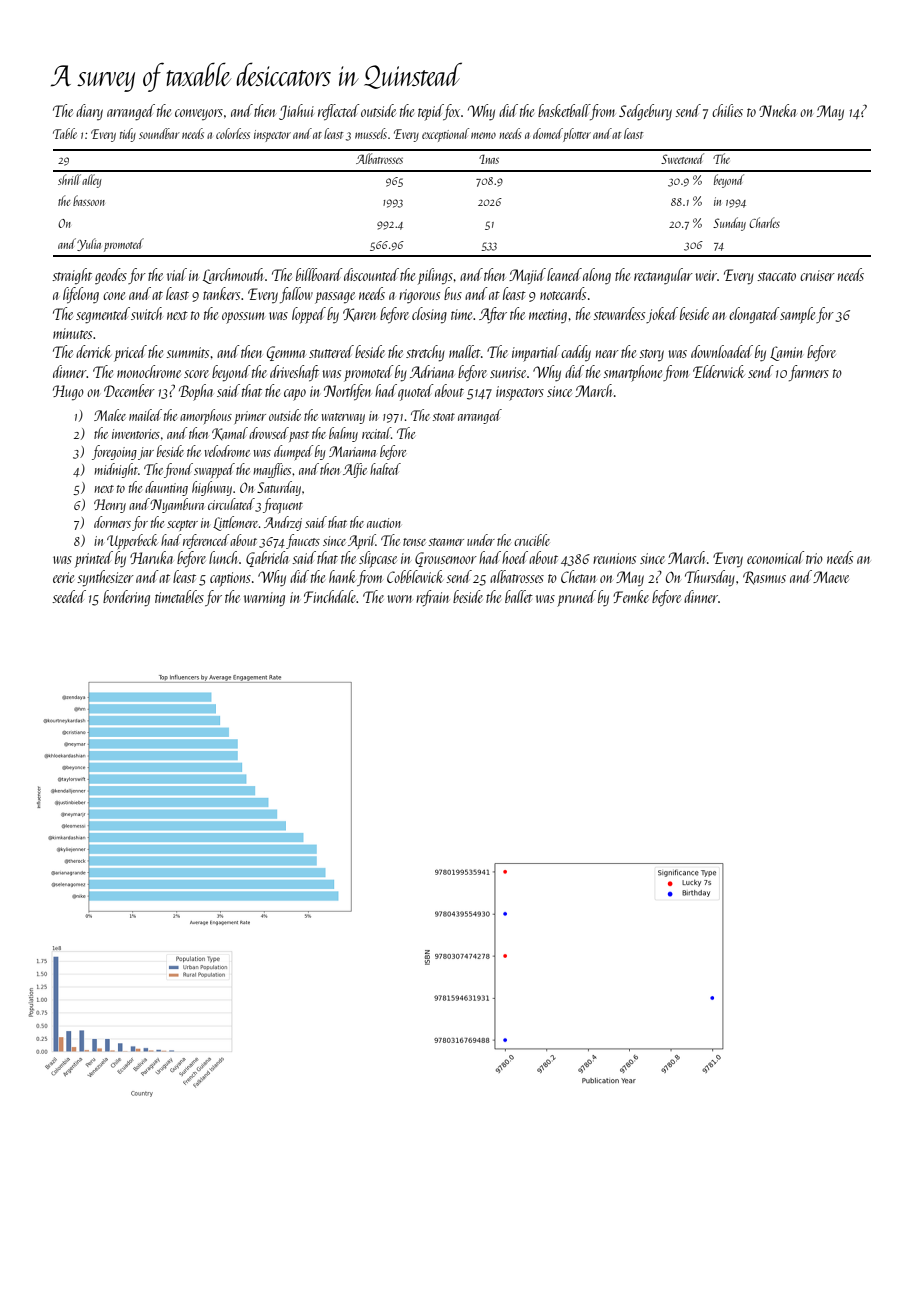 The width and height of the document is (924, 1308). What do you see at coordinates (778, 110) in the document?
I see `Nneka` at bounding box center [778, 110].
